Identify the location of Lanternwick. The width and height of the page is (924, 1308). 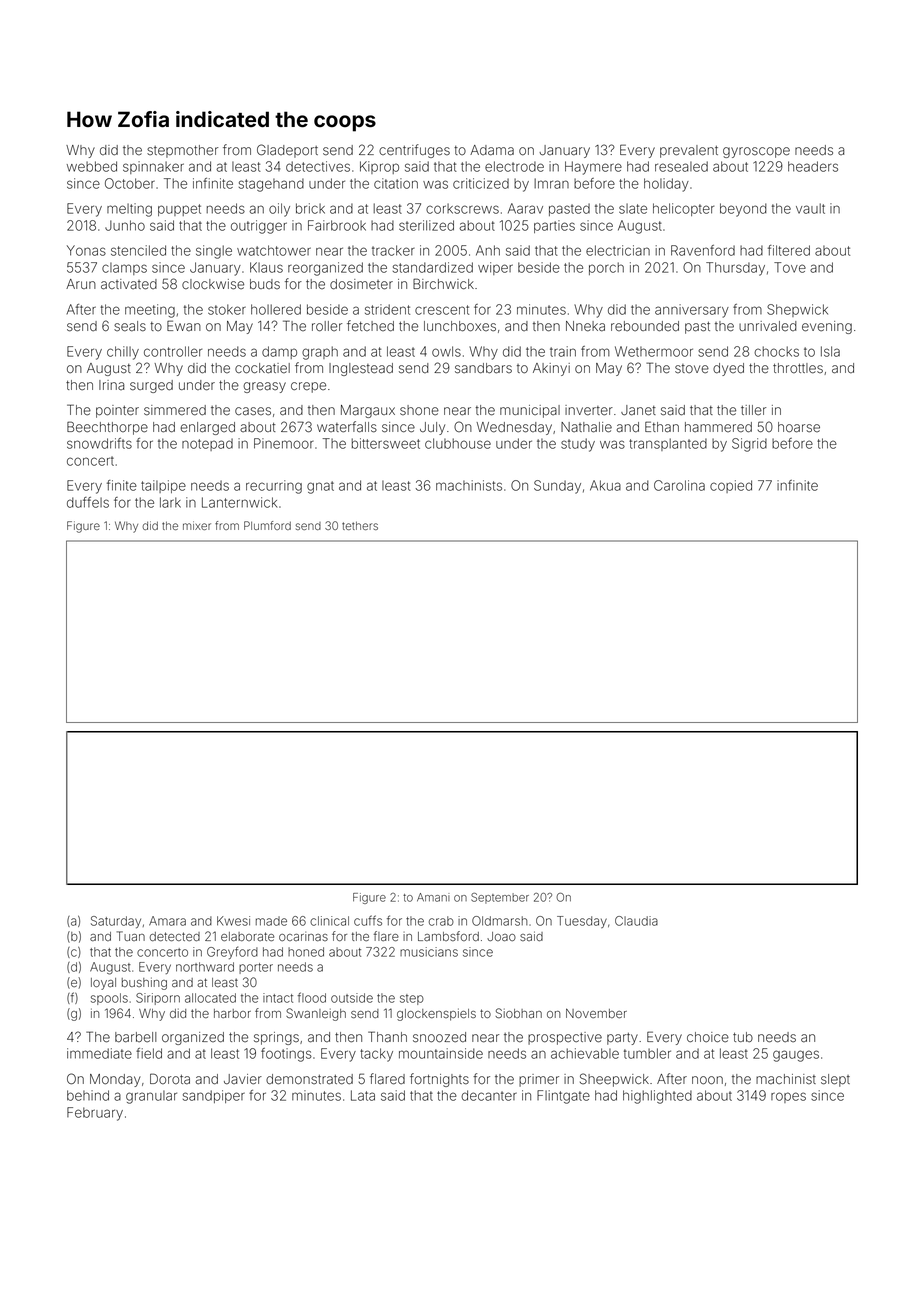
(239, 502).
